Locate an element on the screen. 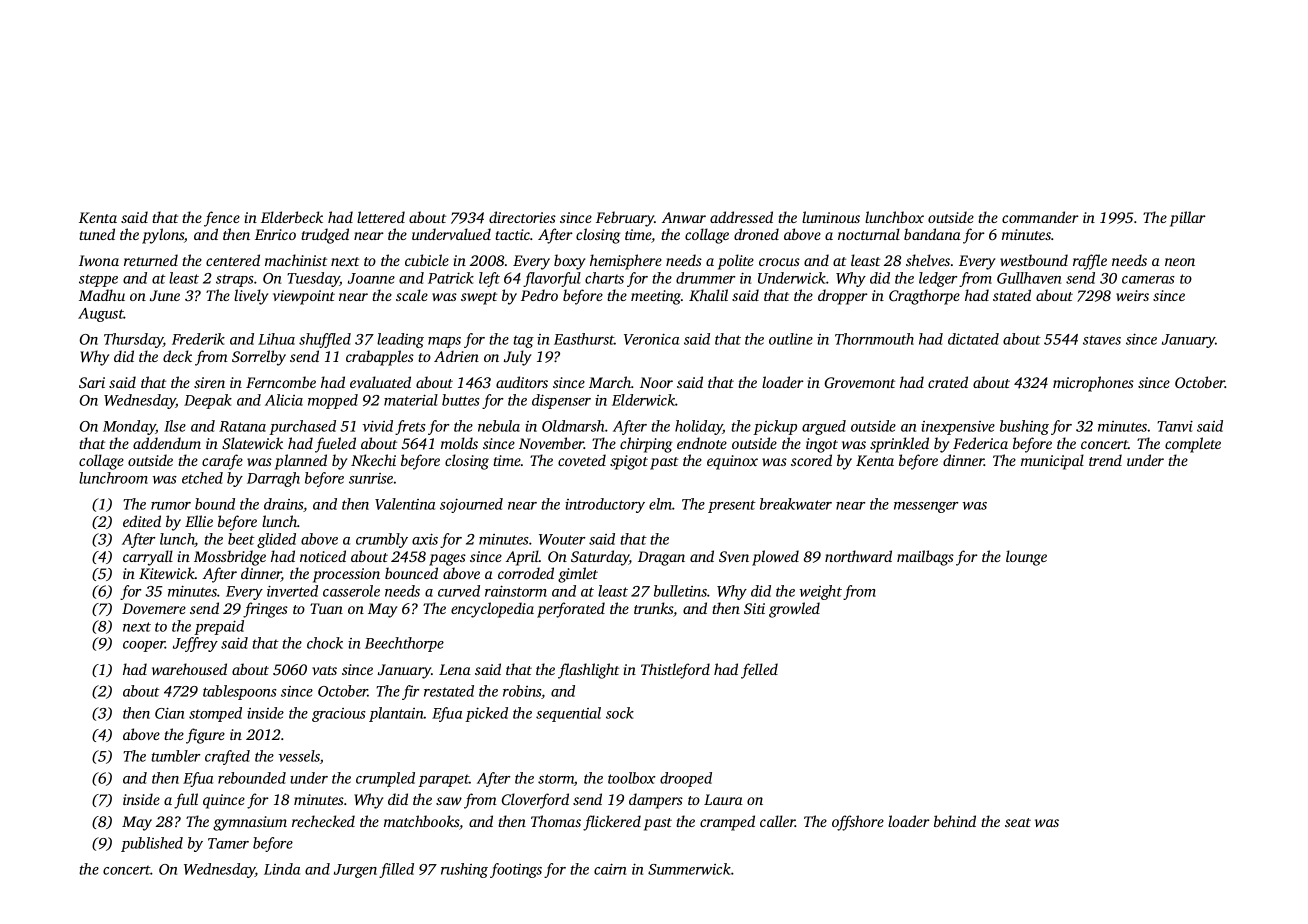  tuned is located at coordinates (97, 234).
